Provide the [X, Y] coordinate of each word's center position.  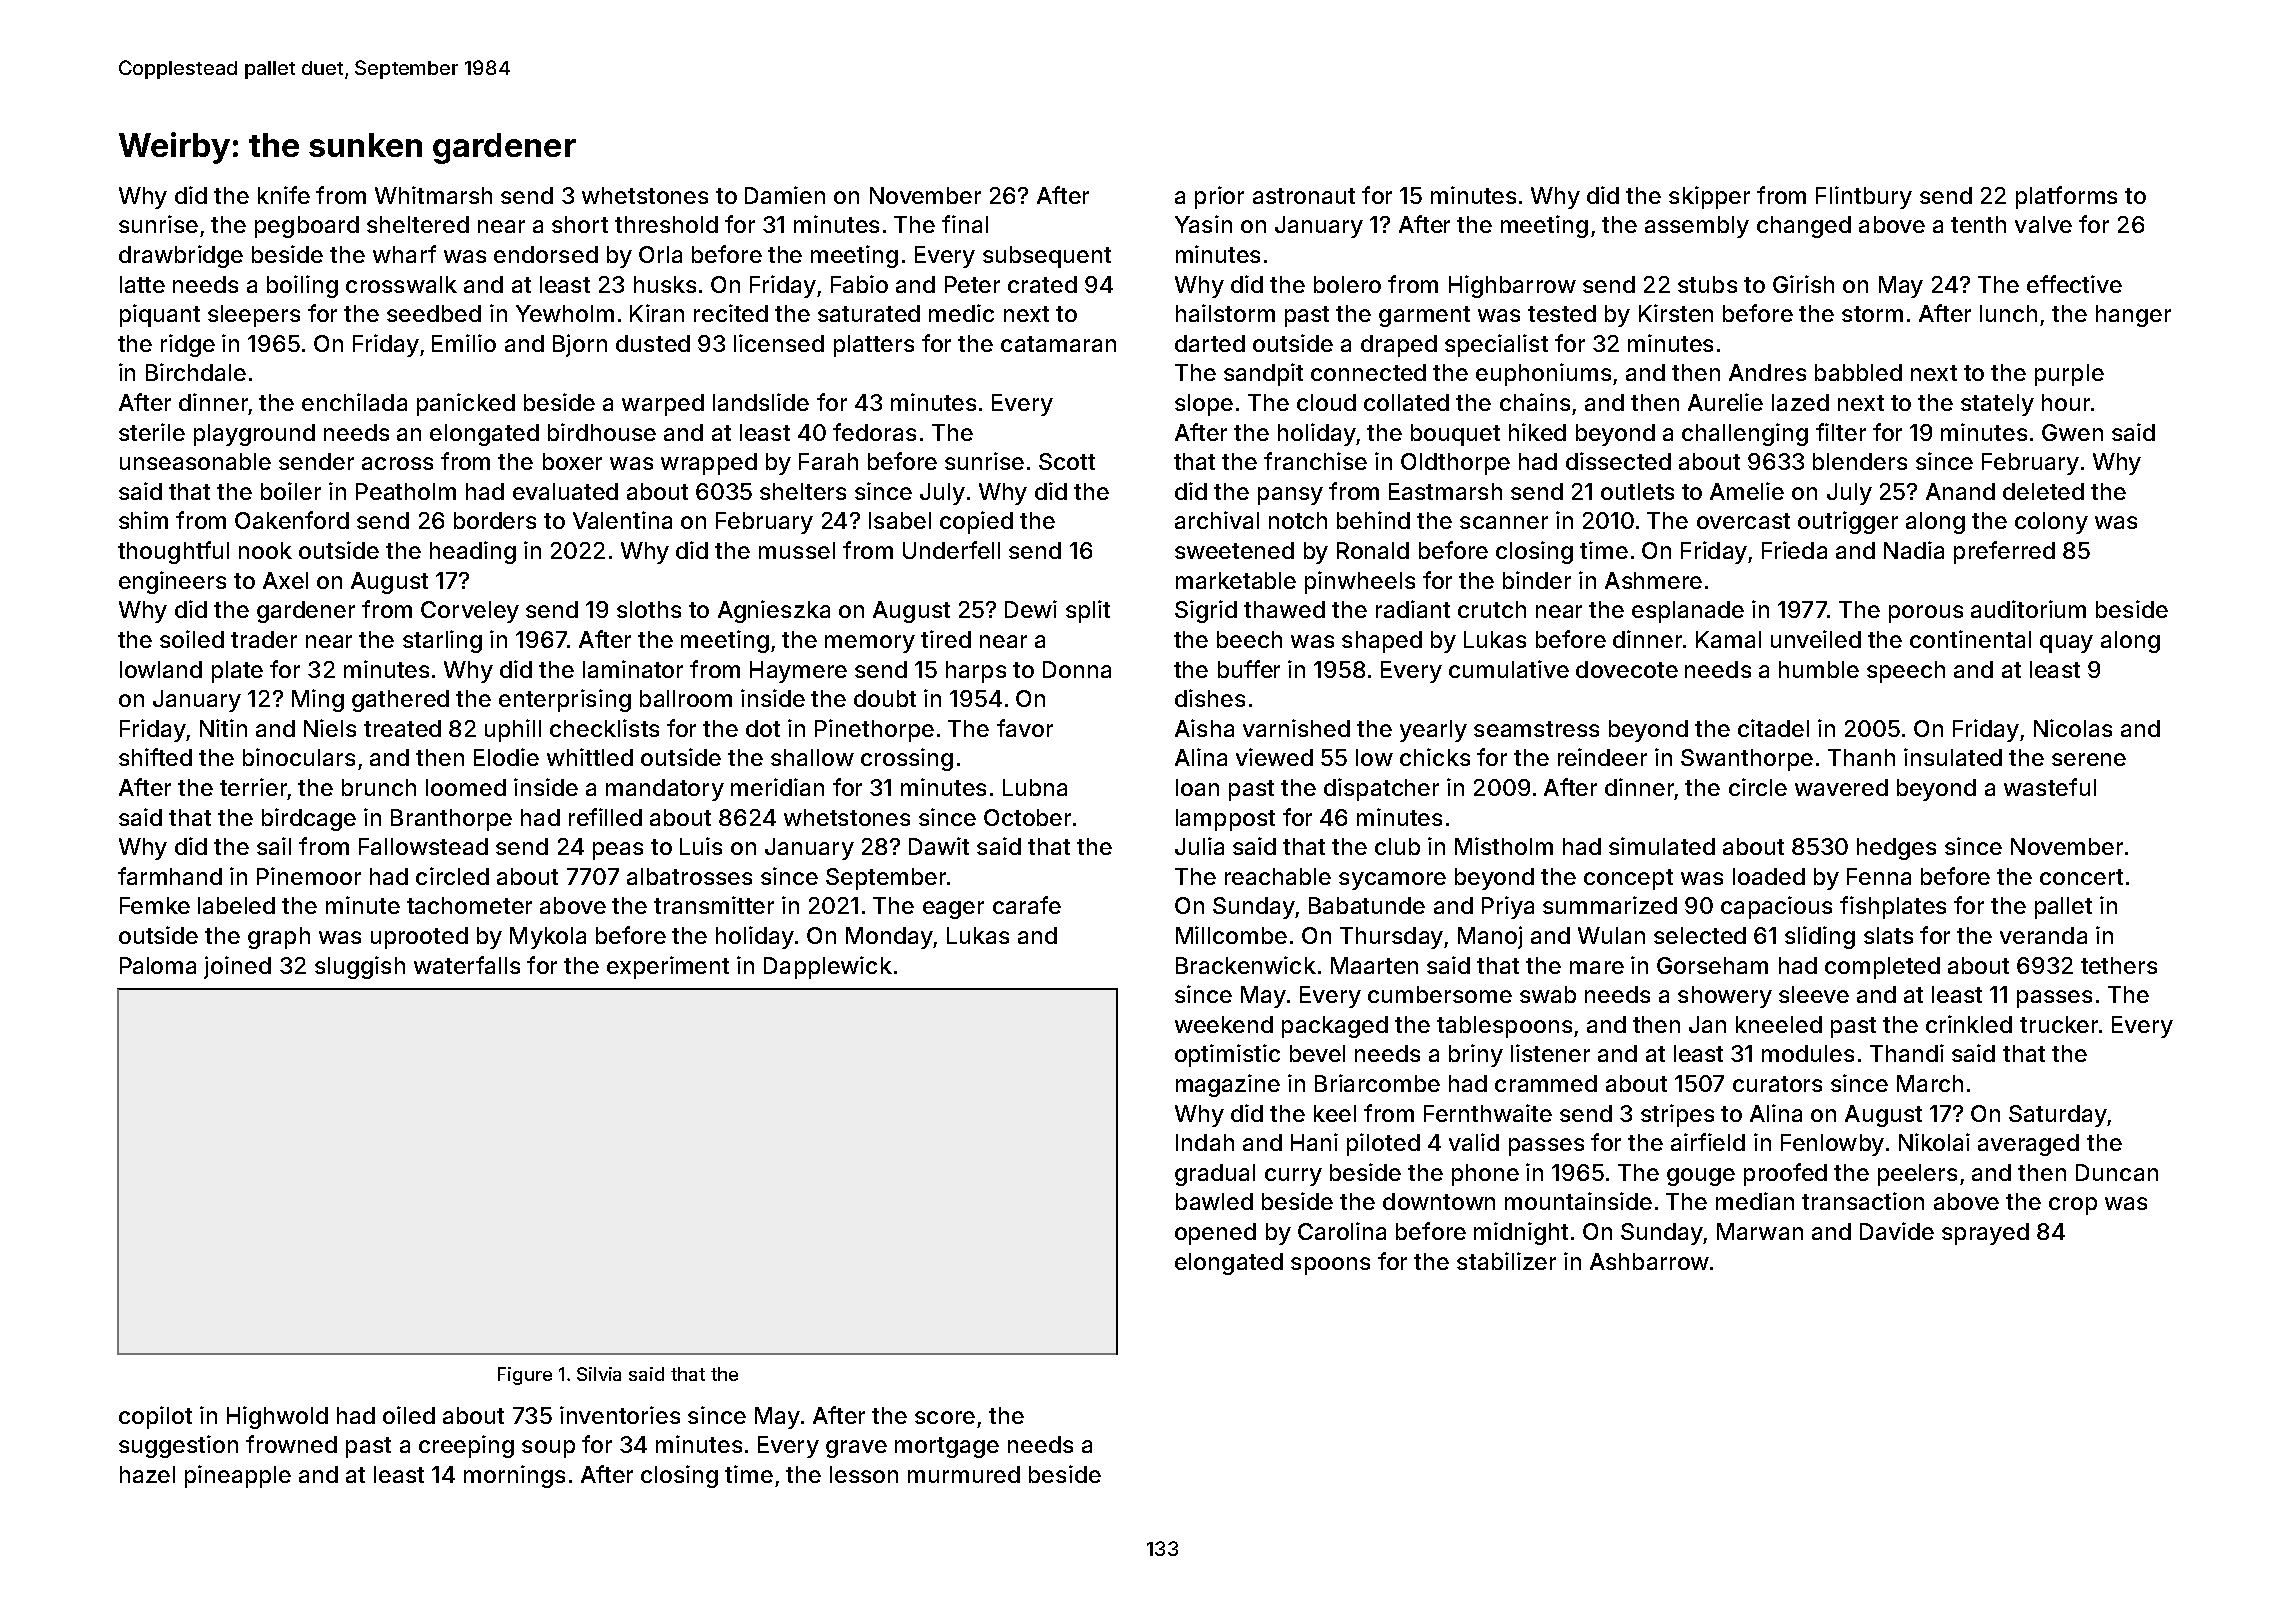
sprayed [1985, 1234]
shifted [155, 757]
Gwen [2072, 432]
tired [946, 639]
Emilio [464, 343]
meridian [777, 787]
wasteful [2050, 787]
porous [1926, 614]
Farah [828, 461]
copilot [155, 1417]
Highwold [277, 1417]
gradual [1215, 1175]
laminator [633, 669]
